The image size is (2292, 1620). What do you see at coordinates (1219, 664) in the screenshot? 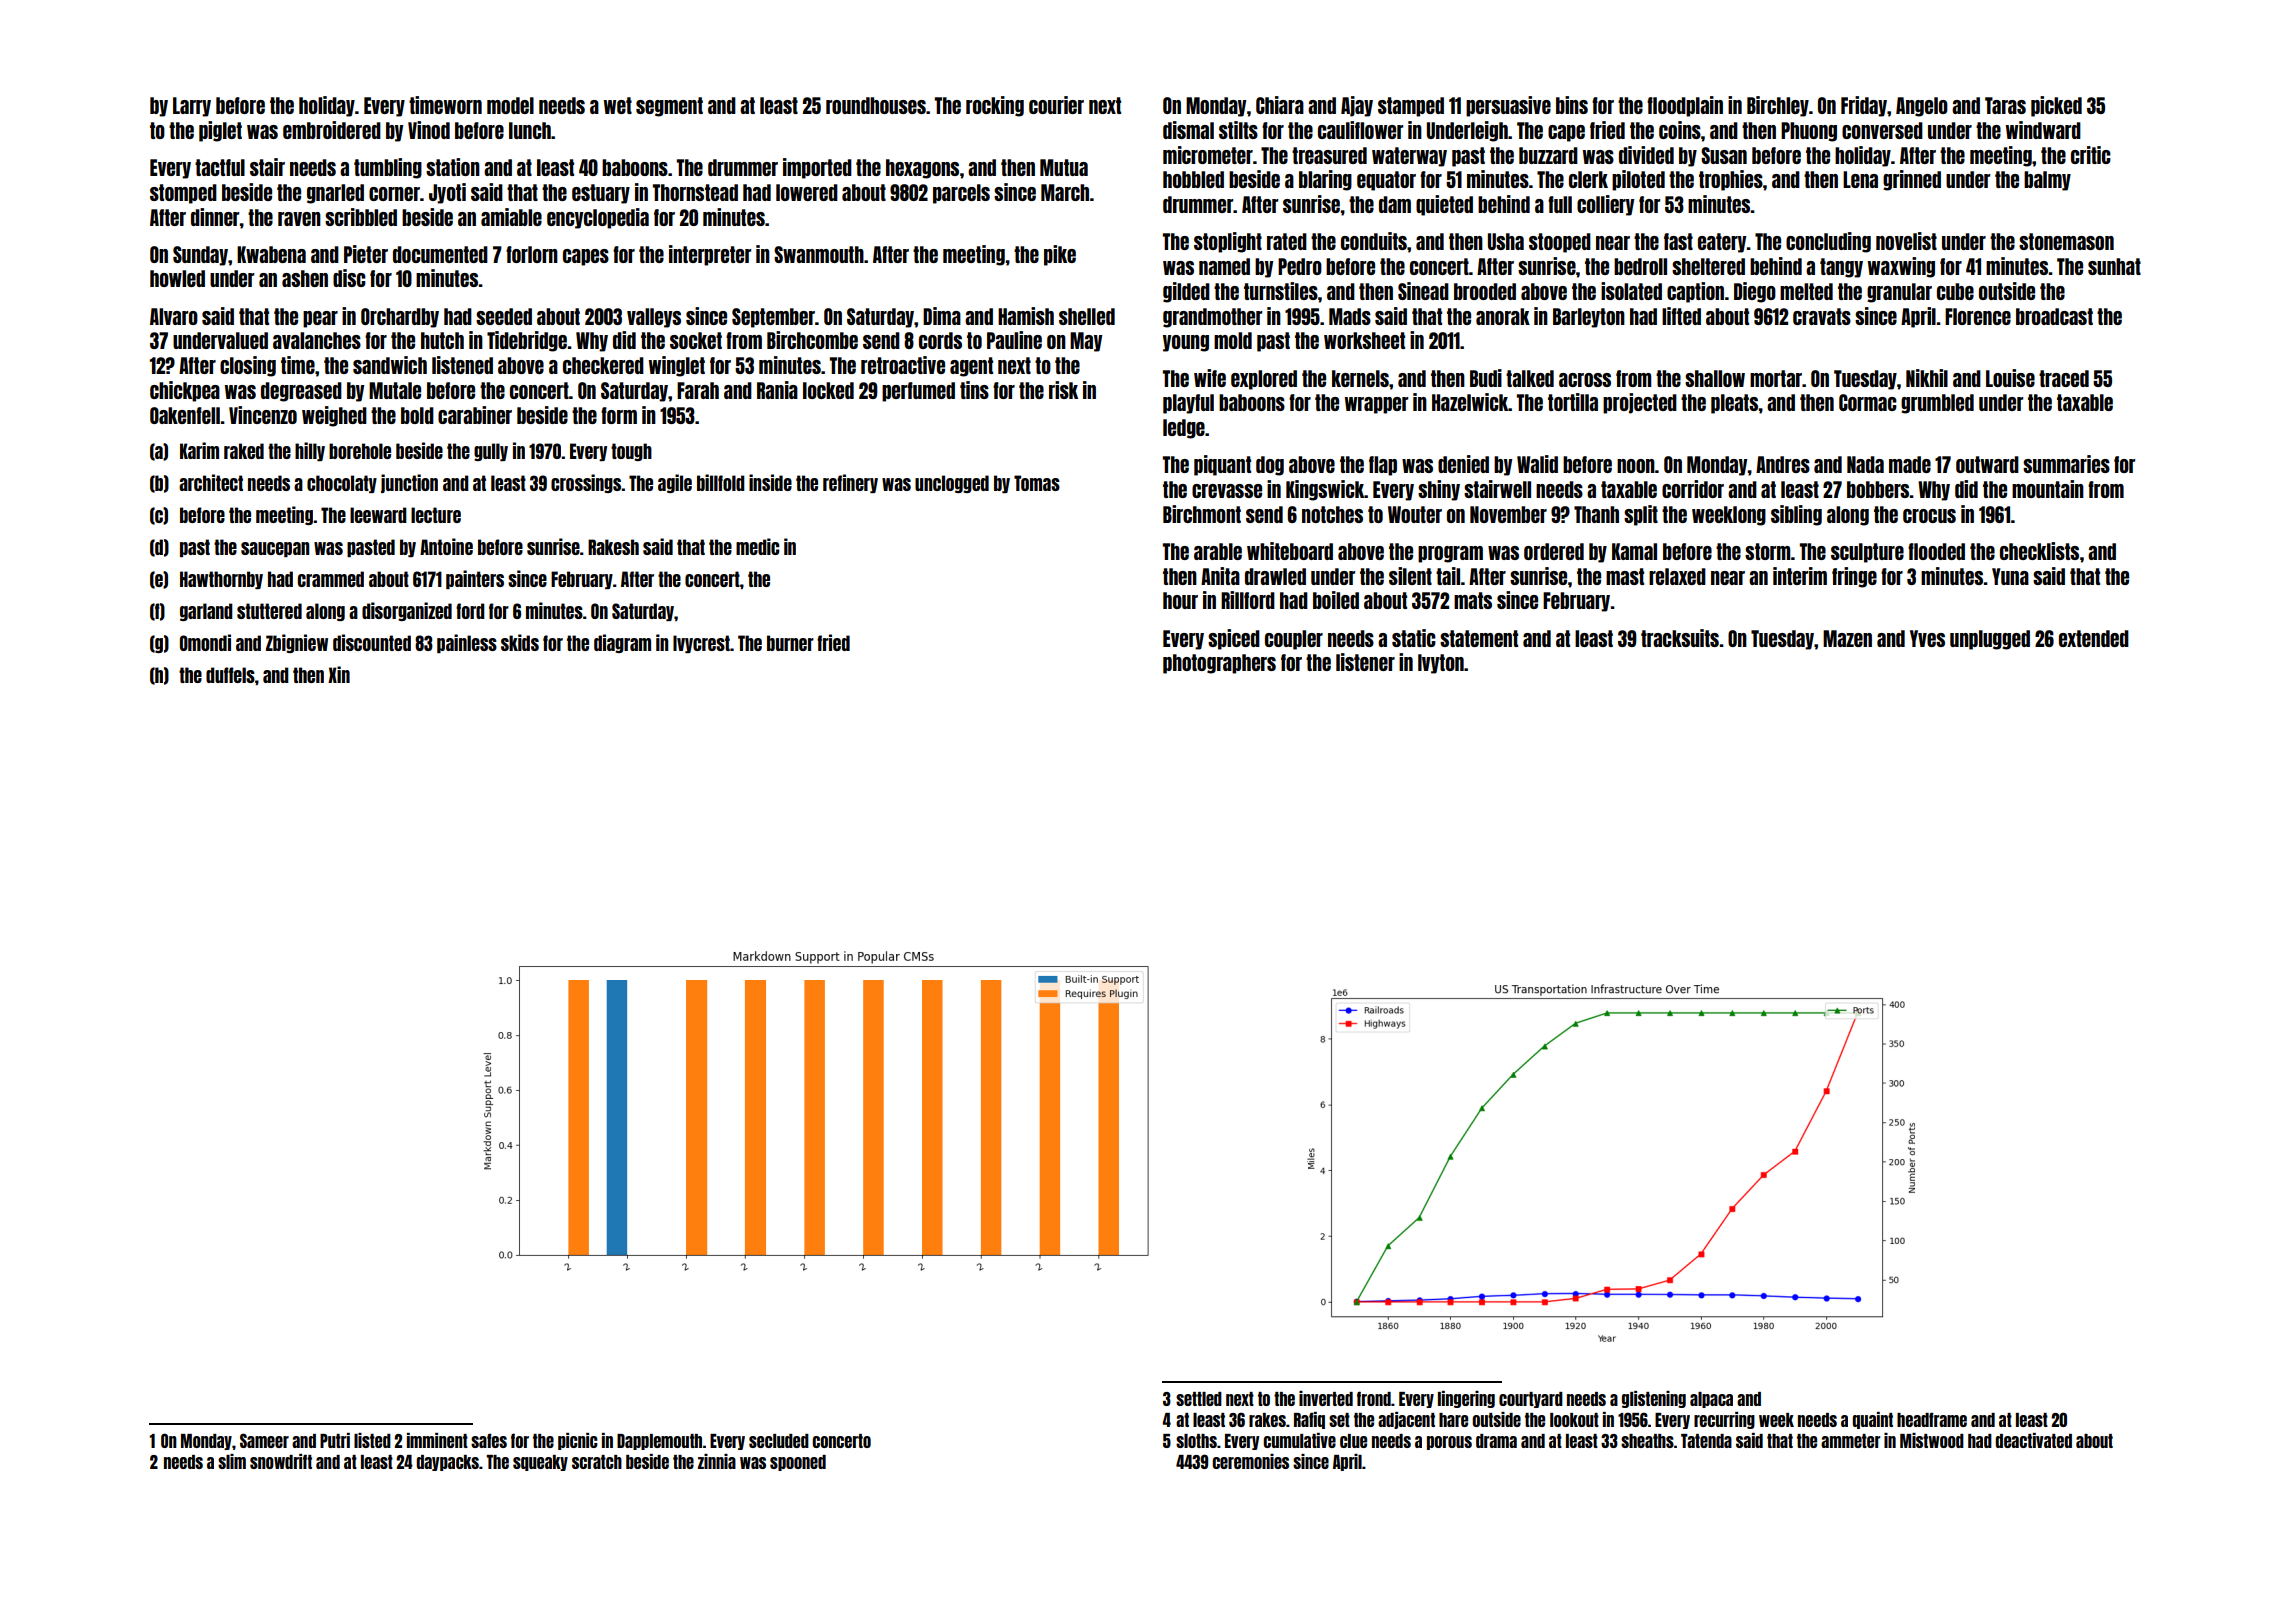
I see `photographers` at bounding box center [1219, 664].
